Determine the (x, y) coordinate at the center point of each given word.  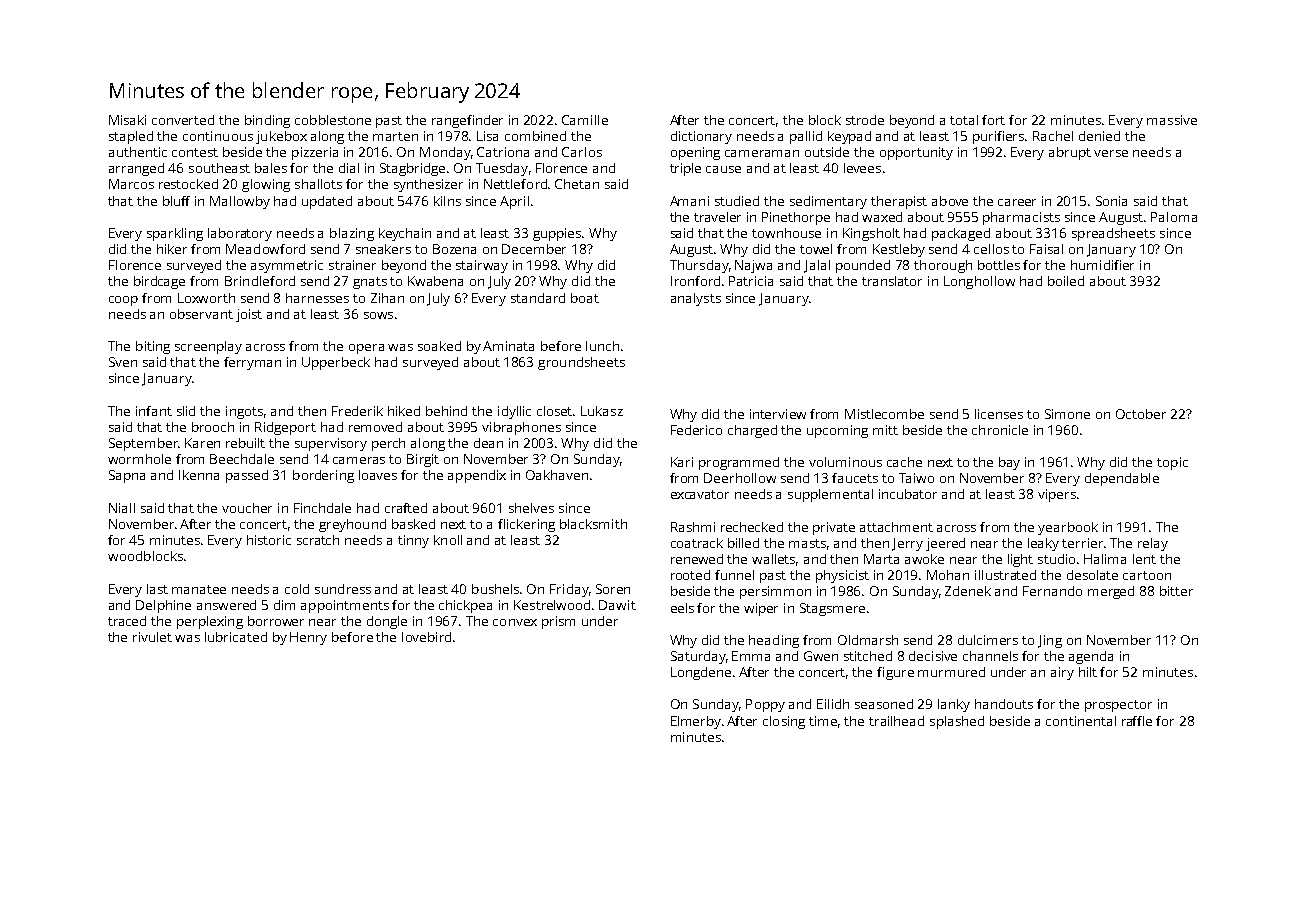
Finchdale (322, 508)
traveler (717, 217)
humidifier (1102, 265)
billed (743, 543)
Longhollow (979, 282)
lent (1144, 559)
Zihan (387, 298)
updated (327, 202)
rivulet (152, 637)
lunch (602, 346)
